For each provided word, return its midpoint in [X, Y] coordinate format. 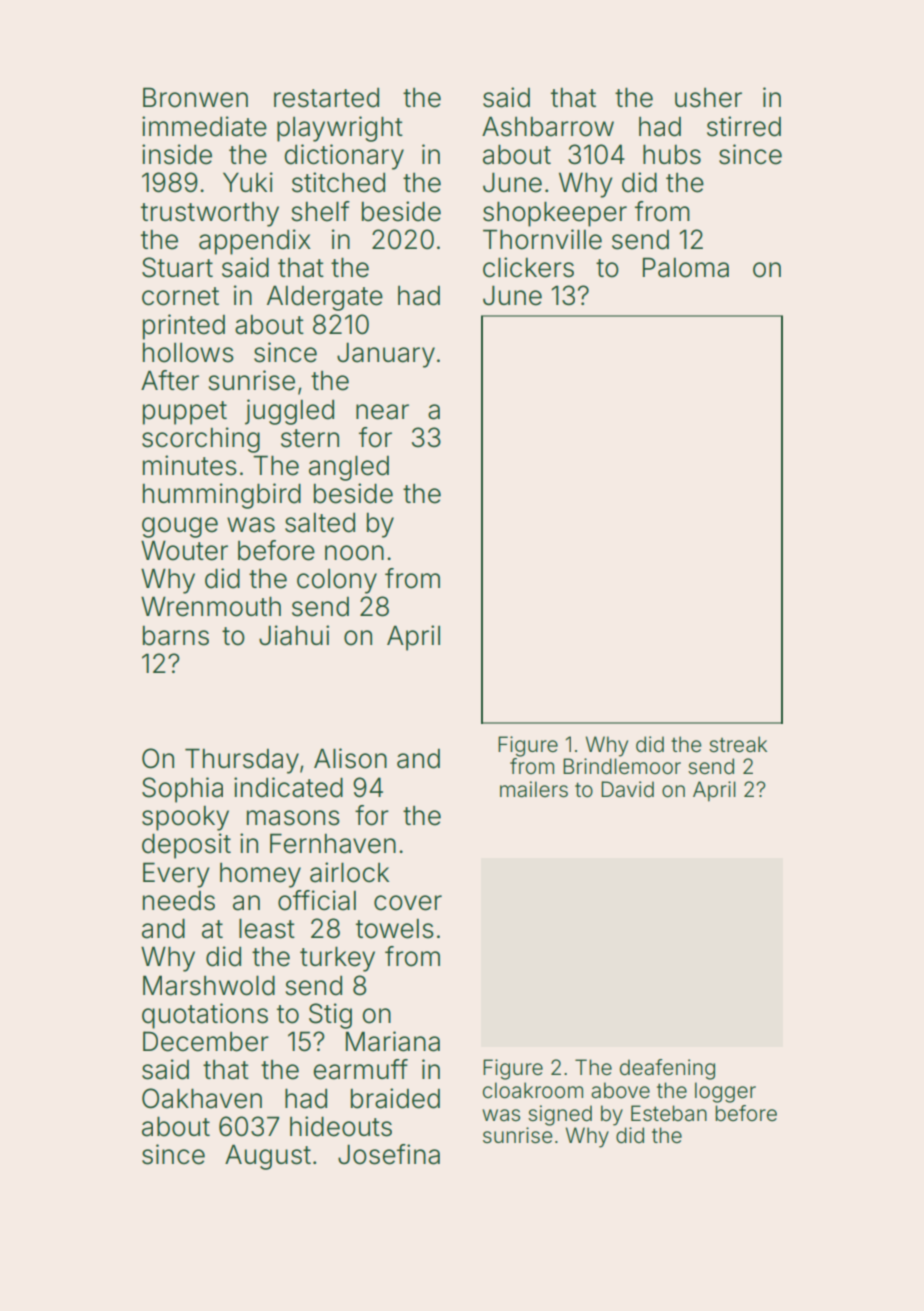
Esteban [669, 1113]
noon [354, 553]
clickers [528, 267]
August [268, 1157]
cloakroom [533, 1090]
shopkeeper [555, 214]
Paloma [686, 267]
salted [320, 523]
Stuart [177, 267]
